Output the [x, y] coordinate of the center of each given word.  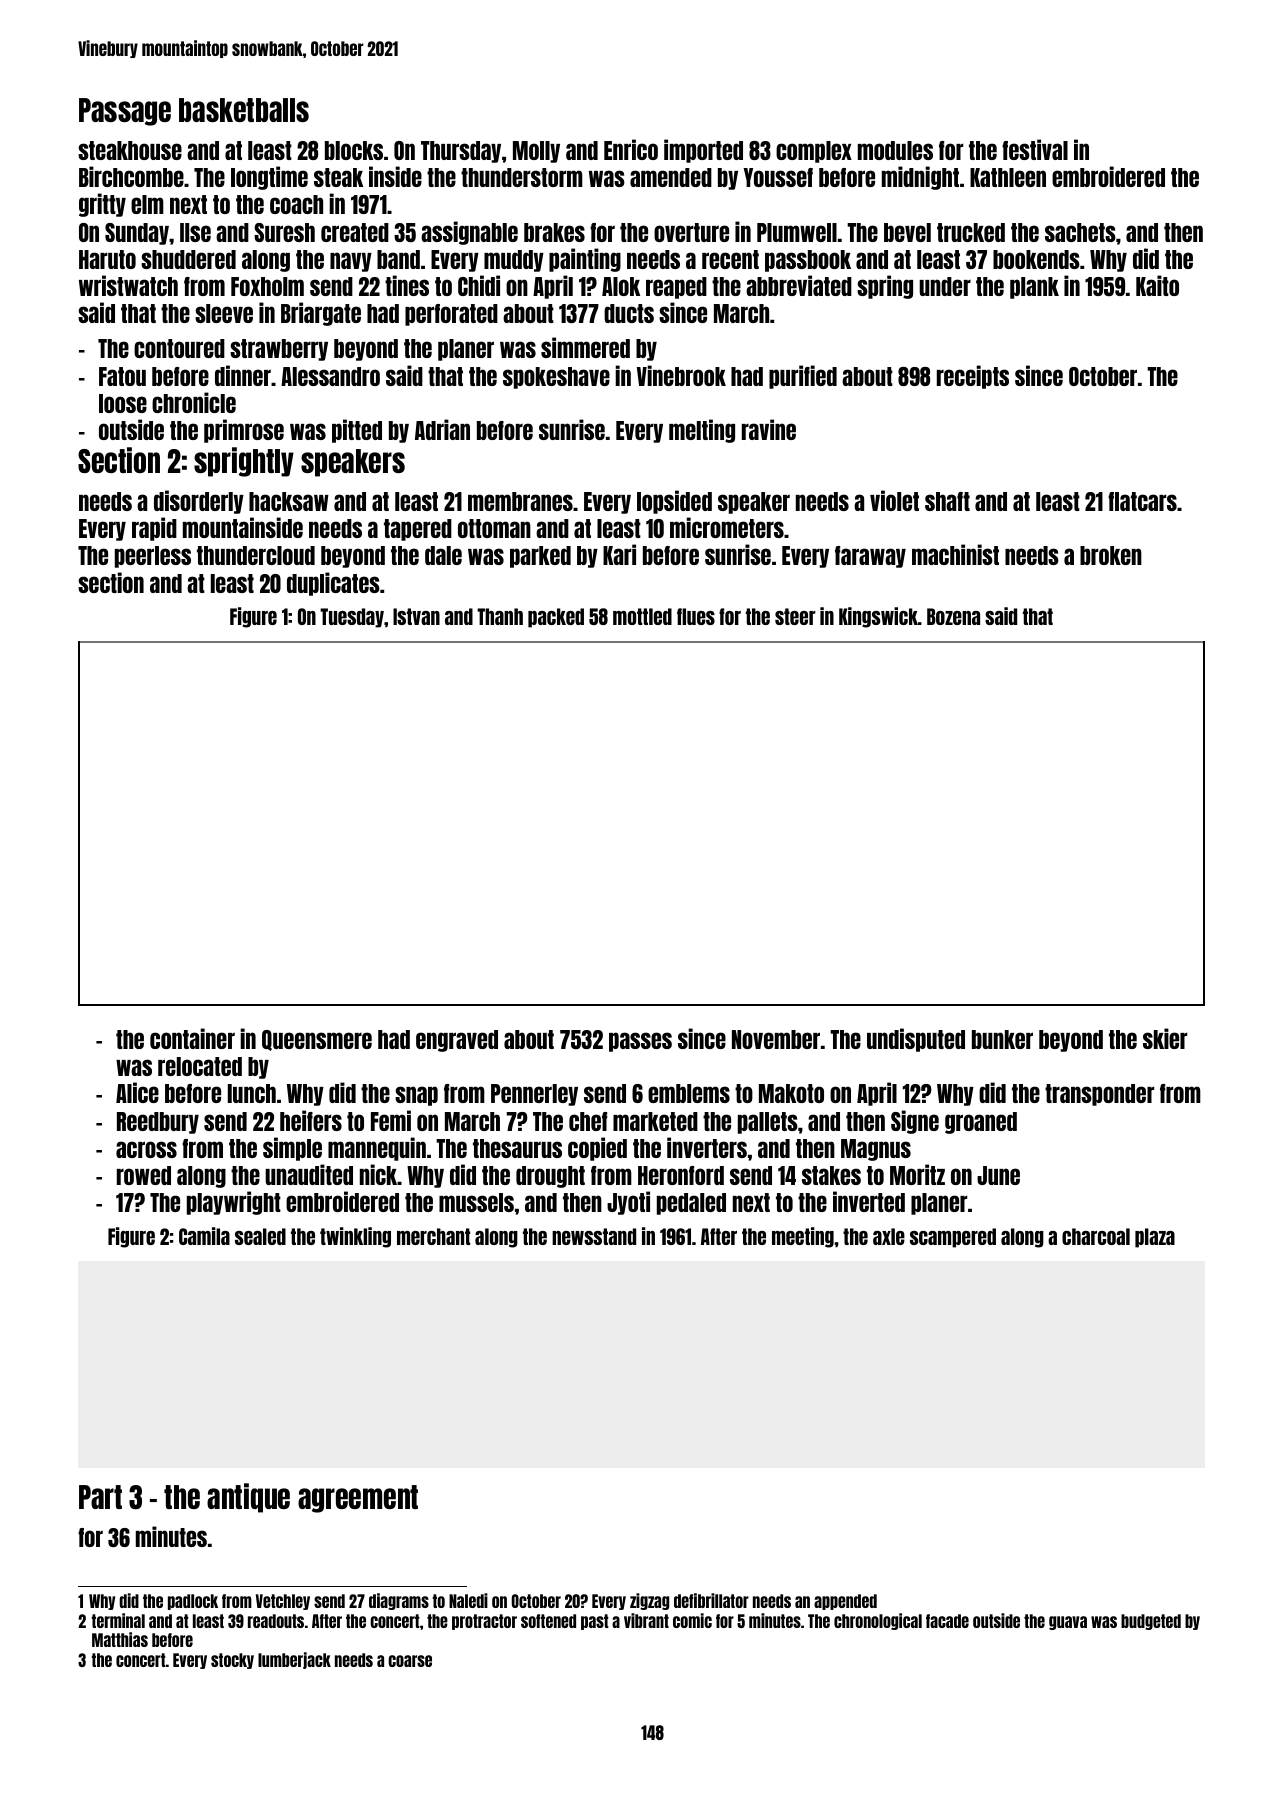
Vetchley [283, 1602]
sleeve [224, 313]
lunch [252, 1093]
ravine [769, 429]
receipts [973, 377]
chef [588, 1121]
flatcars [1142, 501]
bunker [1002, 1039]
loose [123, 403]
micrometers [727, 527]
